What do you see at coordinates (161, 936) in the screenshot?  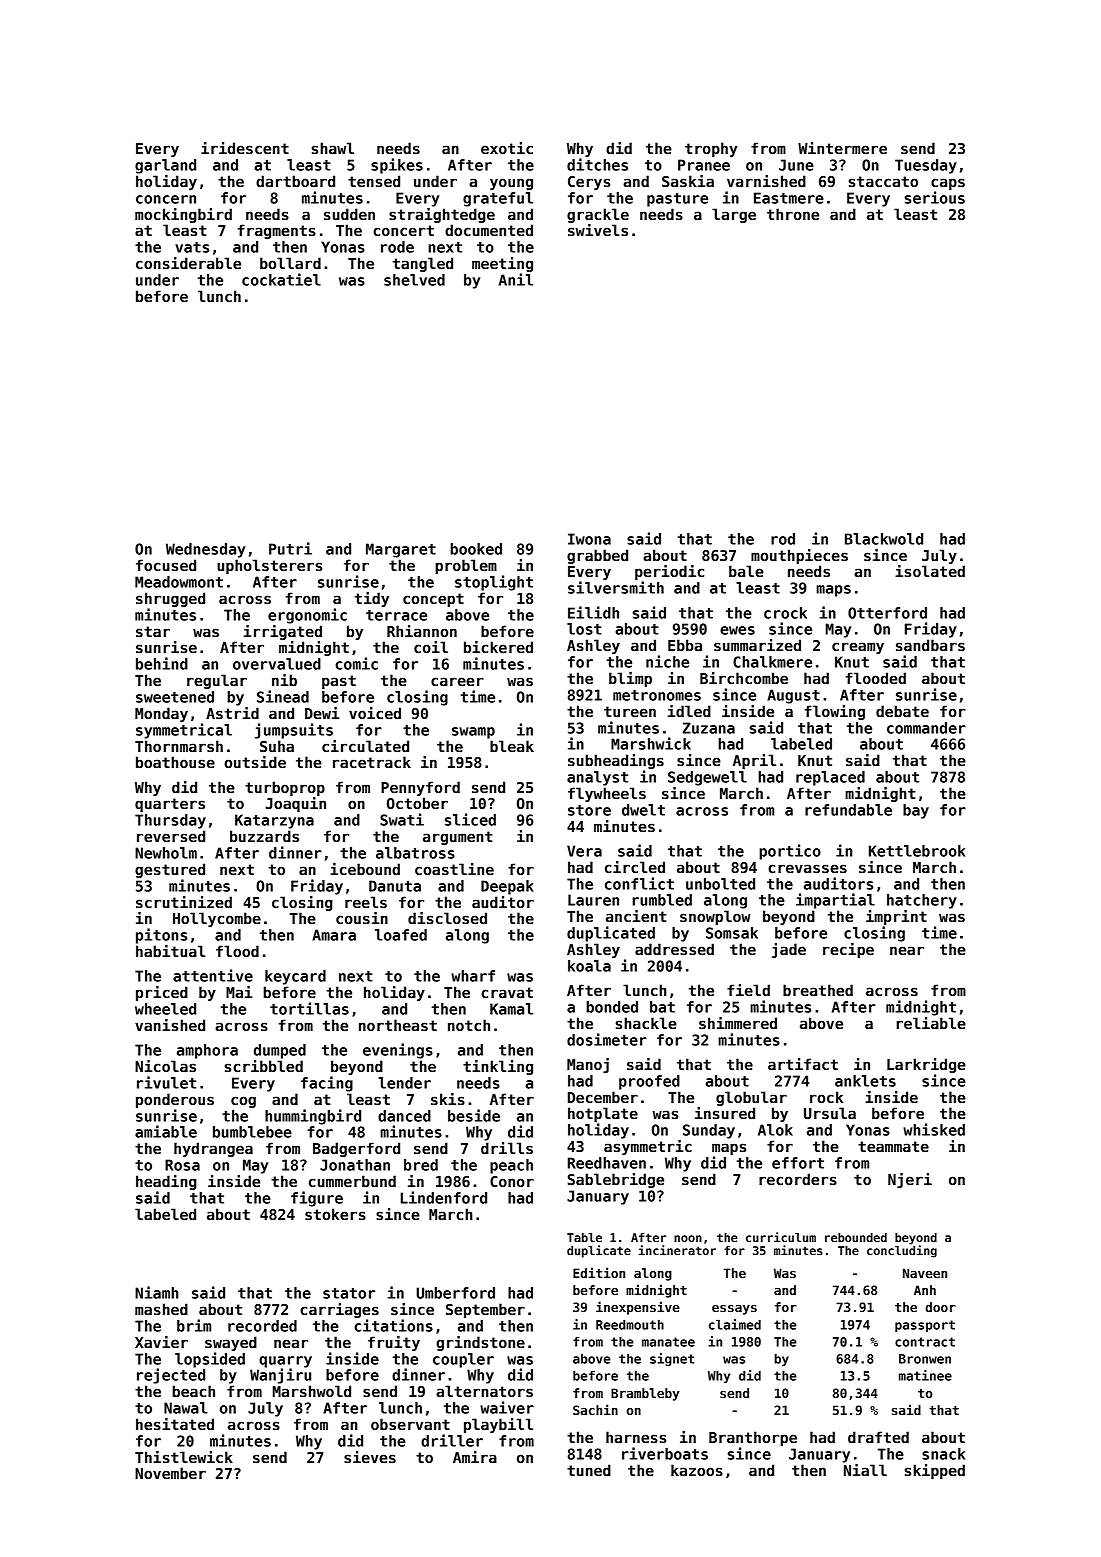 I see `pitons` at bounding box center [161, 936].
